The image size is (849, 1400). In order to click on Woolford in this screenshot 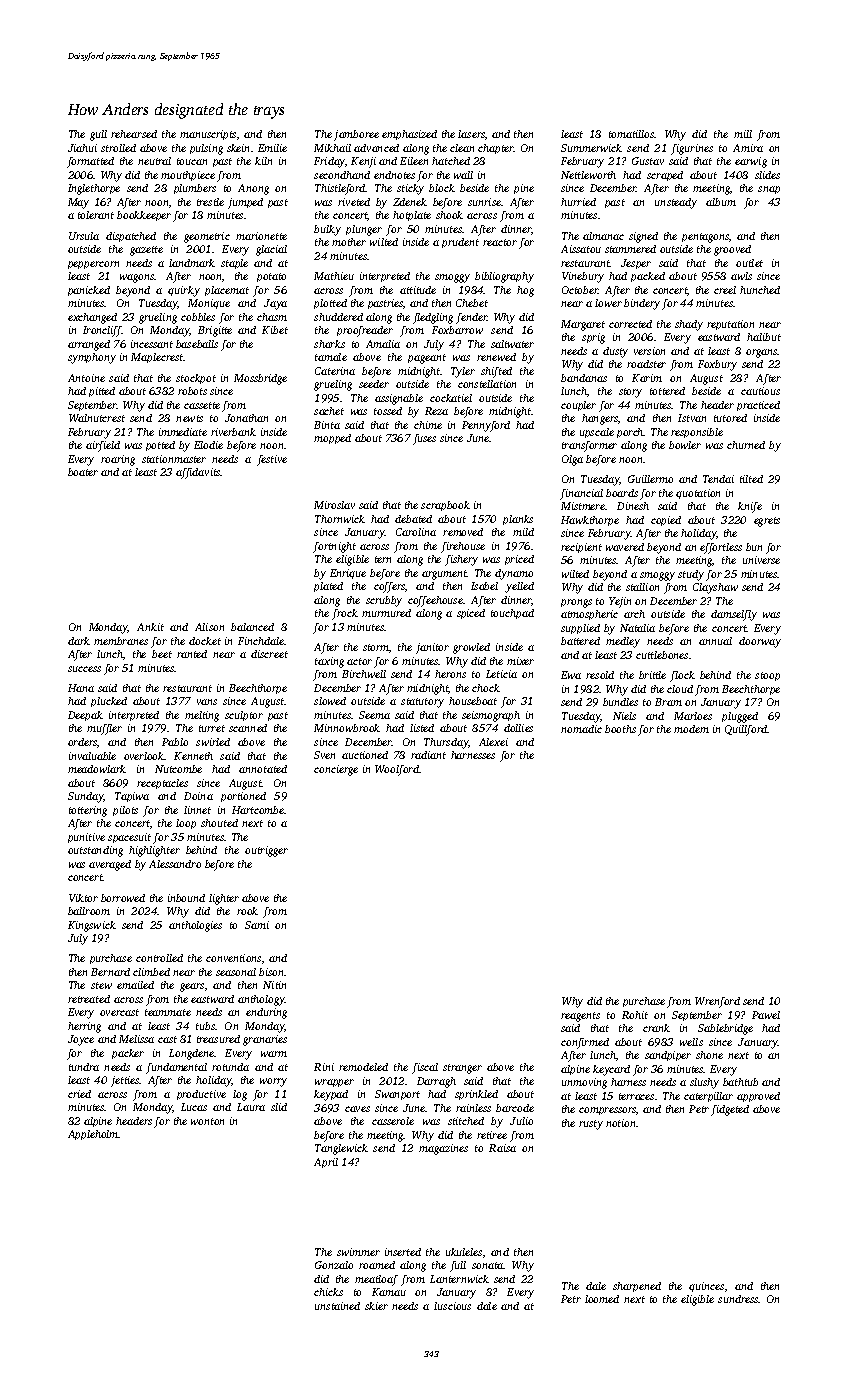, I will do `click(397, 770)`.
